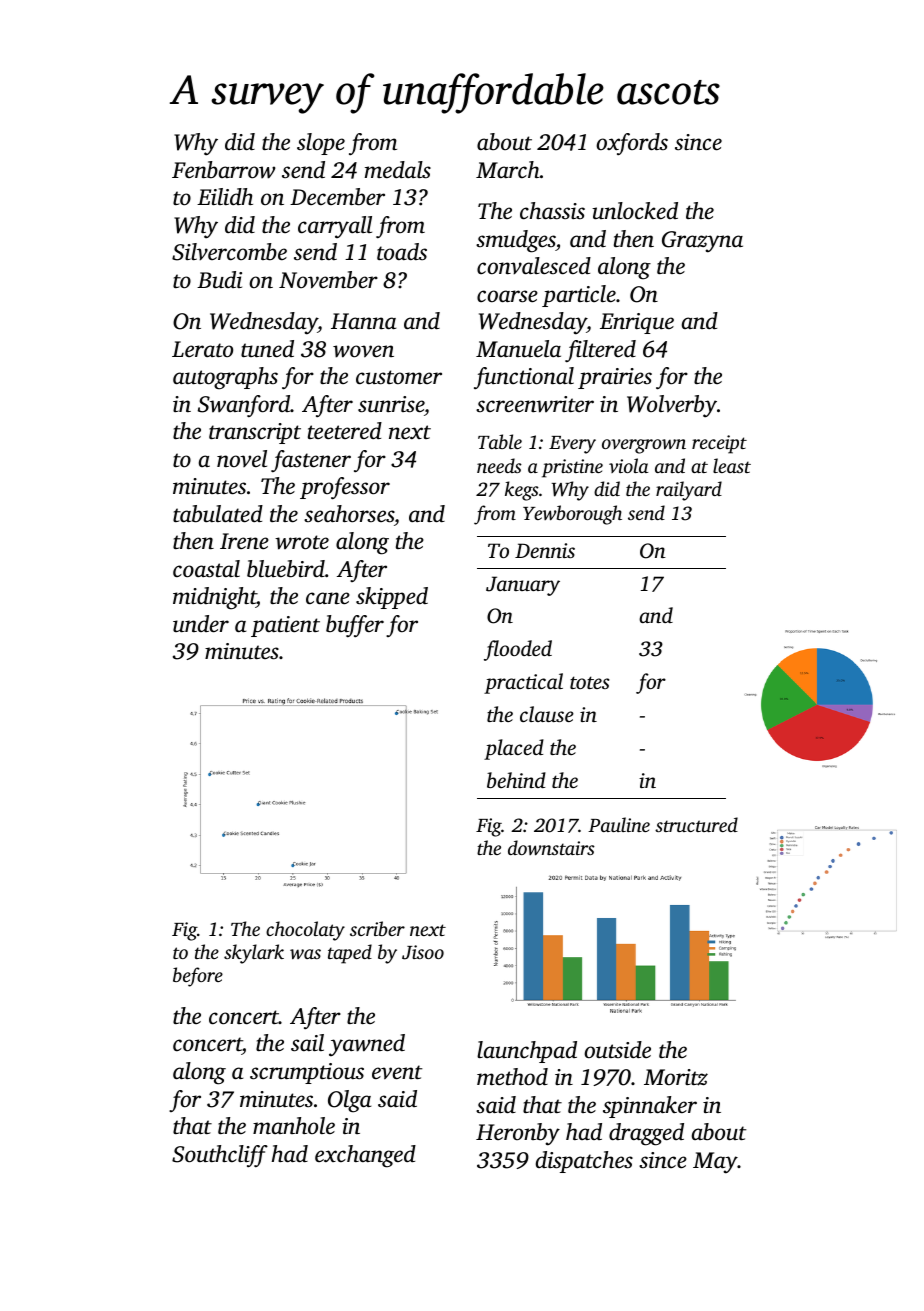  Describe the element at coordinates (551, 848) in the page. I see `downstairs` at that location.
